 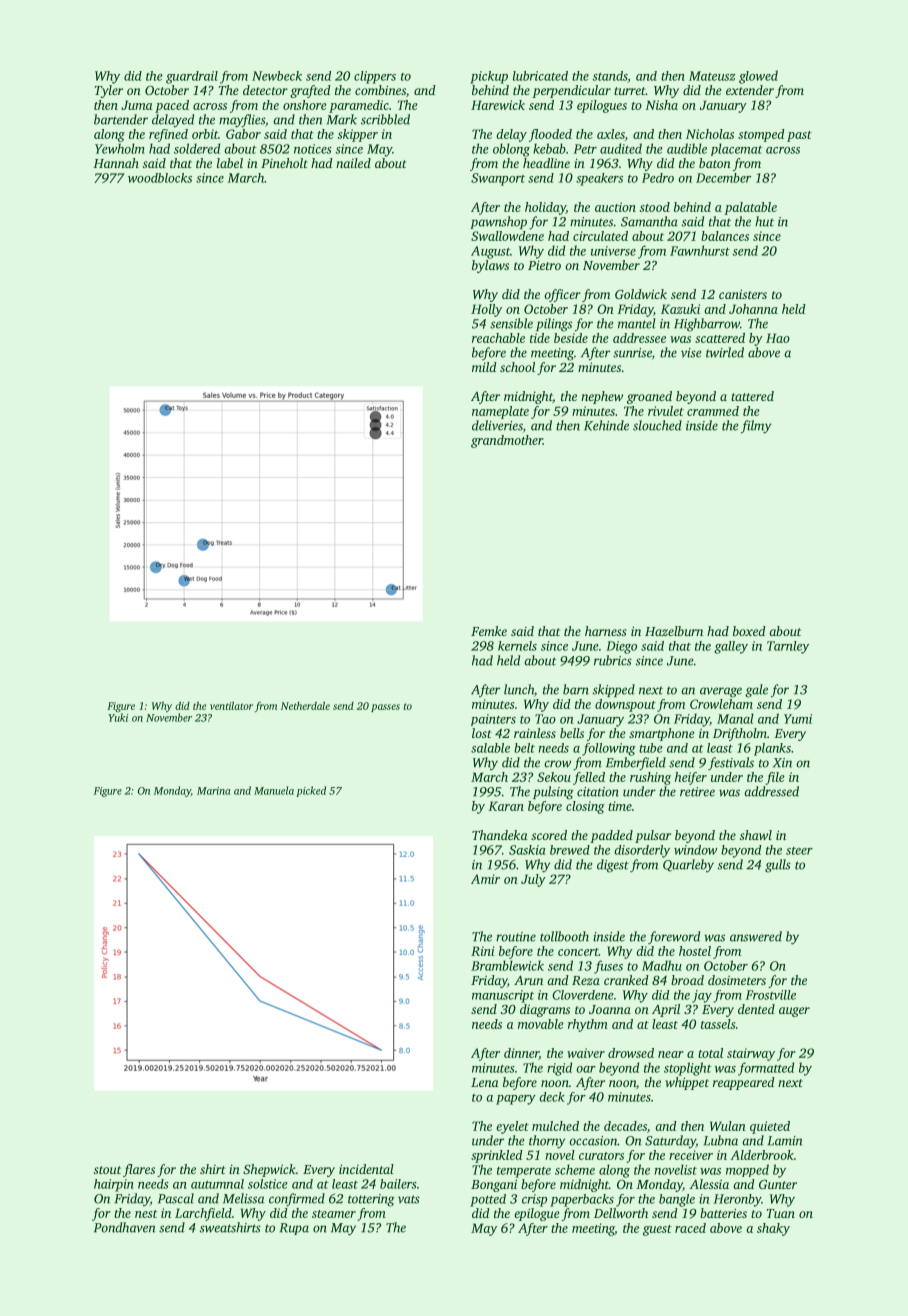 I want to click on shaky, so click(x=773, y=1229).
